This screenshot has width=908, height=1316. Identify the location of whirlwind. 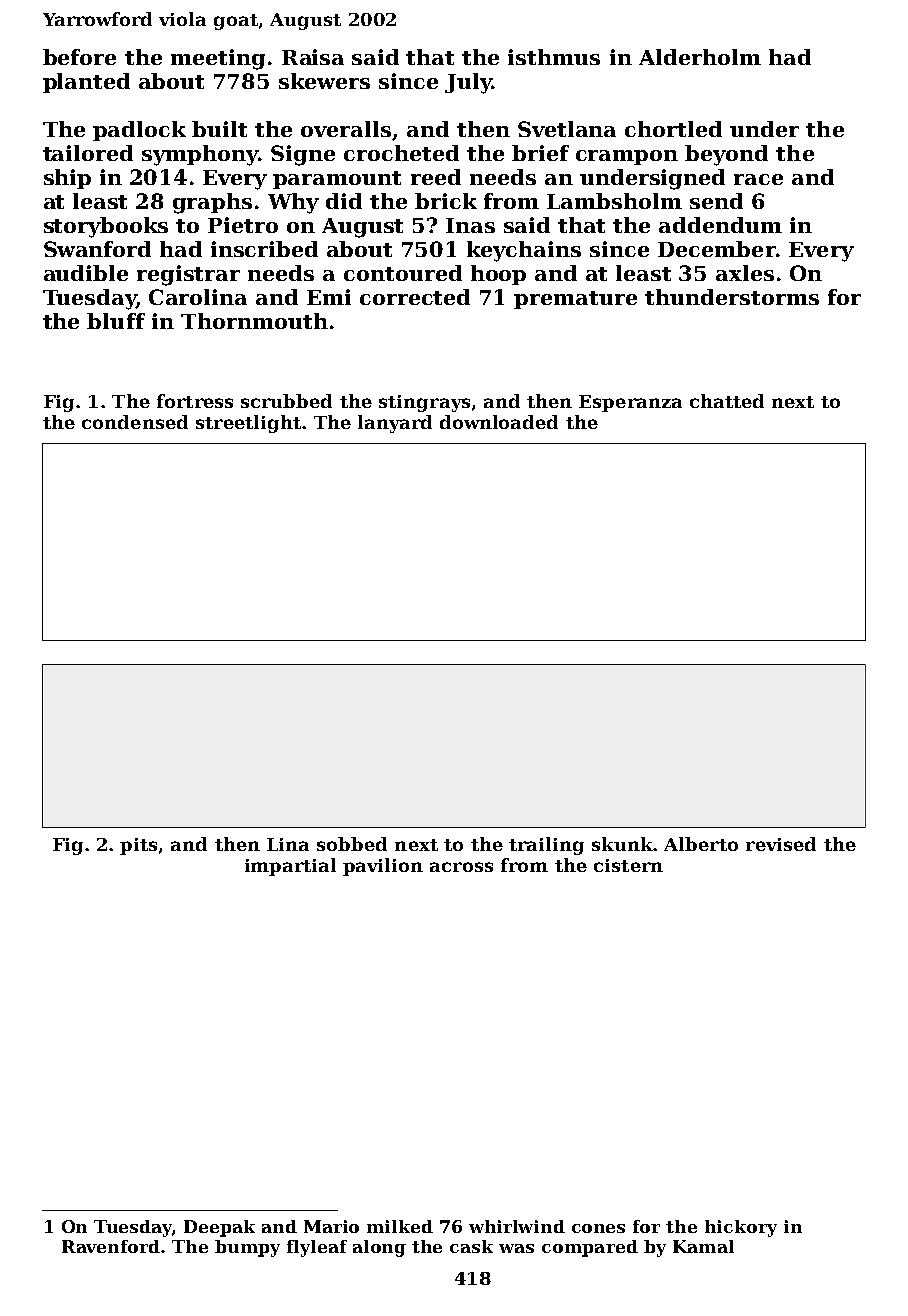
(517, 1226).
